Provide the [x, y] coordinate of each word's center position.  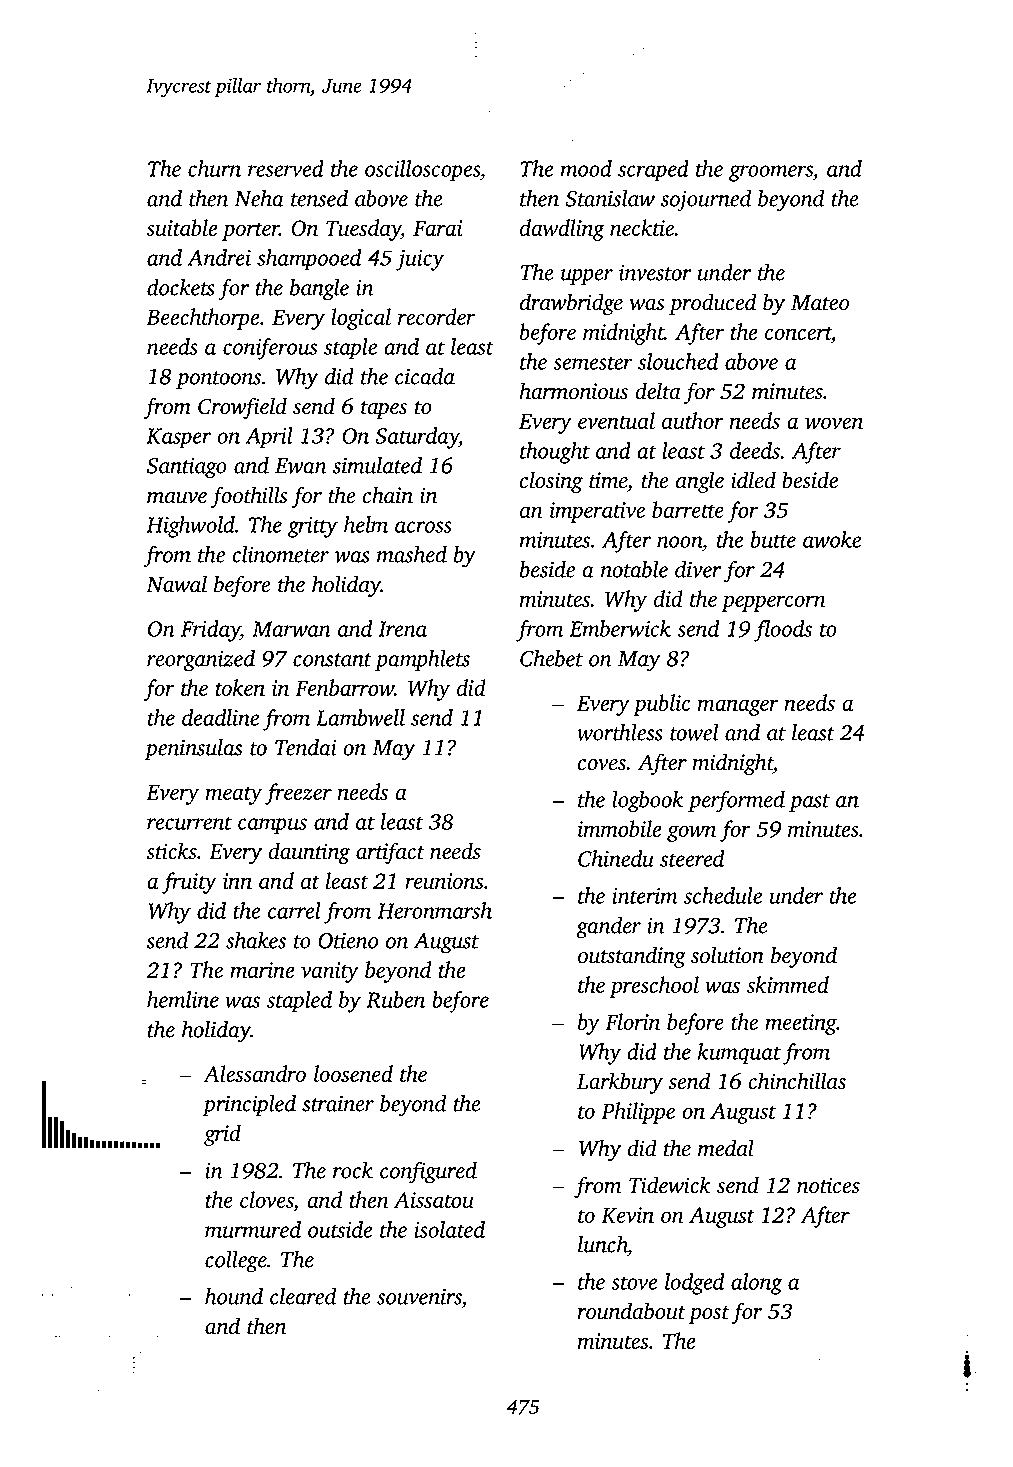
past [809, 803]
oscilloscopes [422, 171]
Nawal [176, 584]
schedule [723, 895]
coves [602, 765]
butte [773, 539]
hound [234, 1296]
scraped [653, 171]
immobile [619, 828]
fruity [189, 883]
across [423, 527]
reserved [286, 168]
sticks [171, 851]
